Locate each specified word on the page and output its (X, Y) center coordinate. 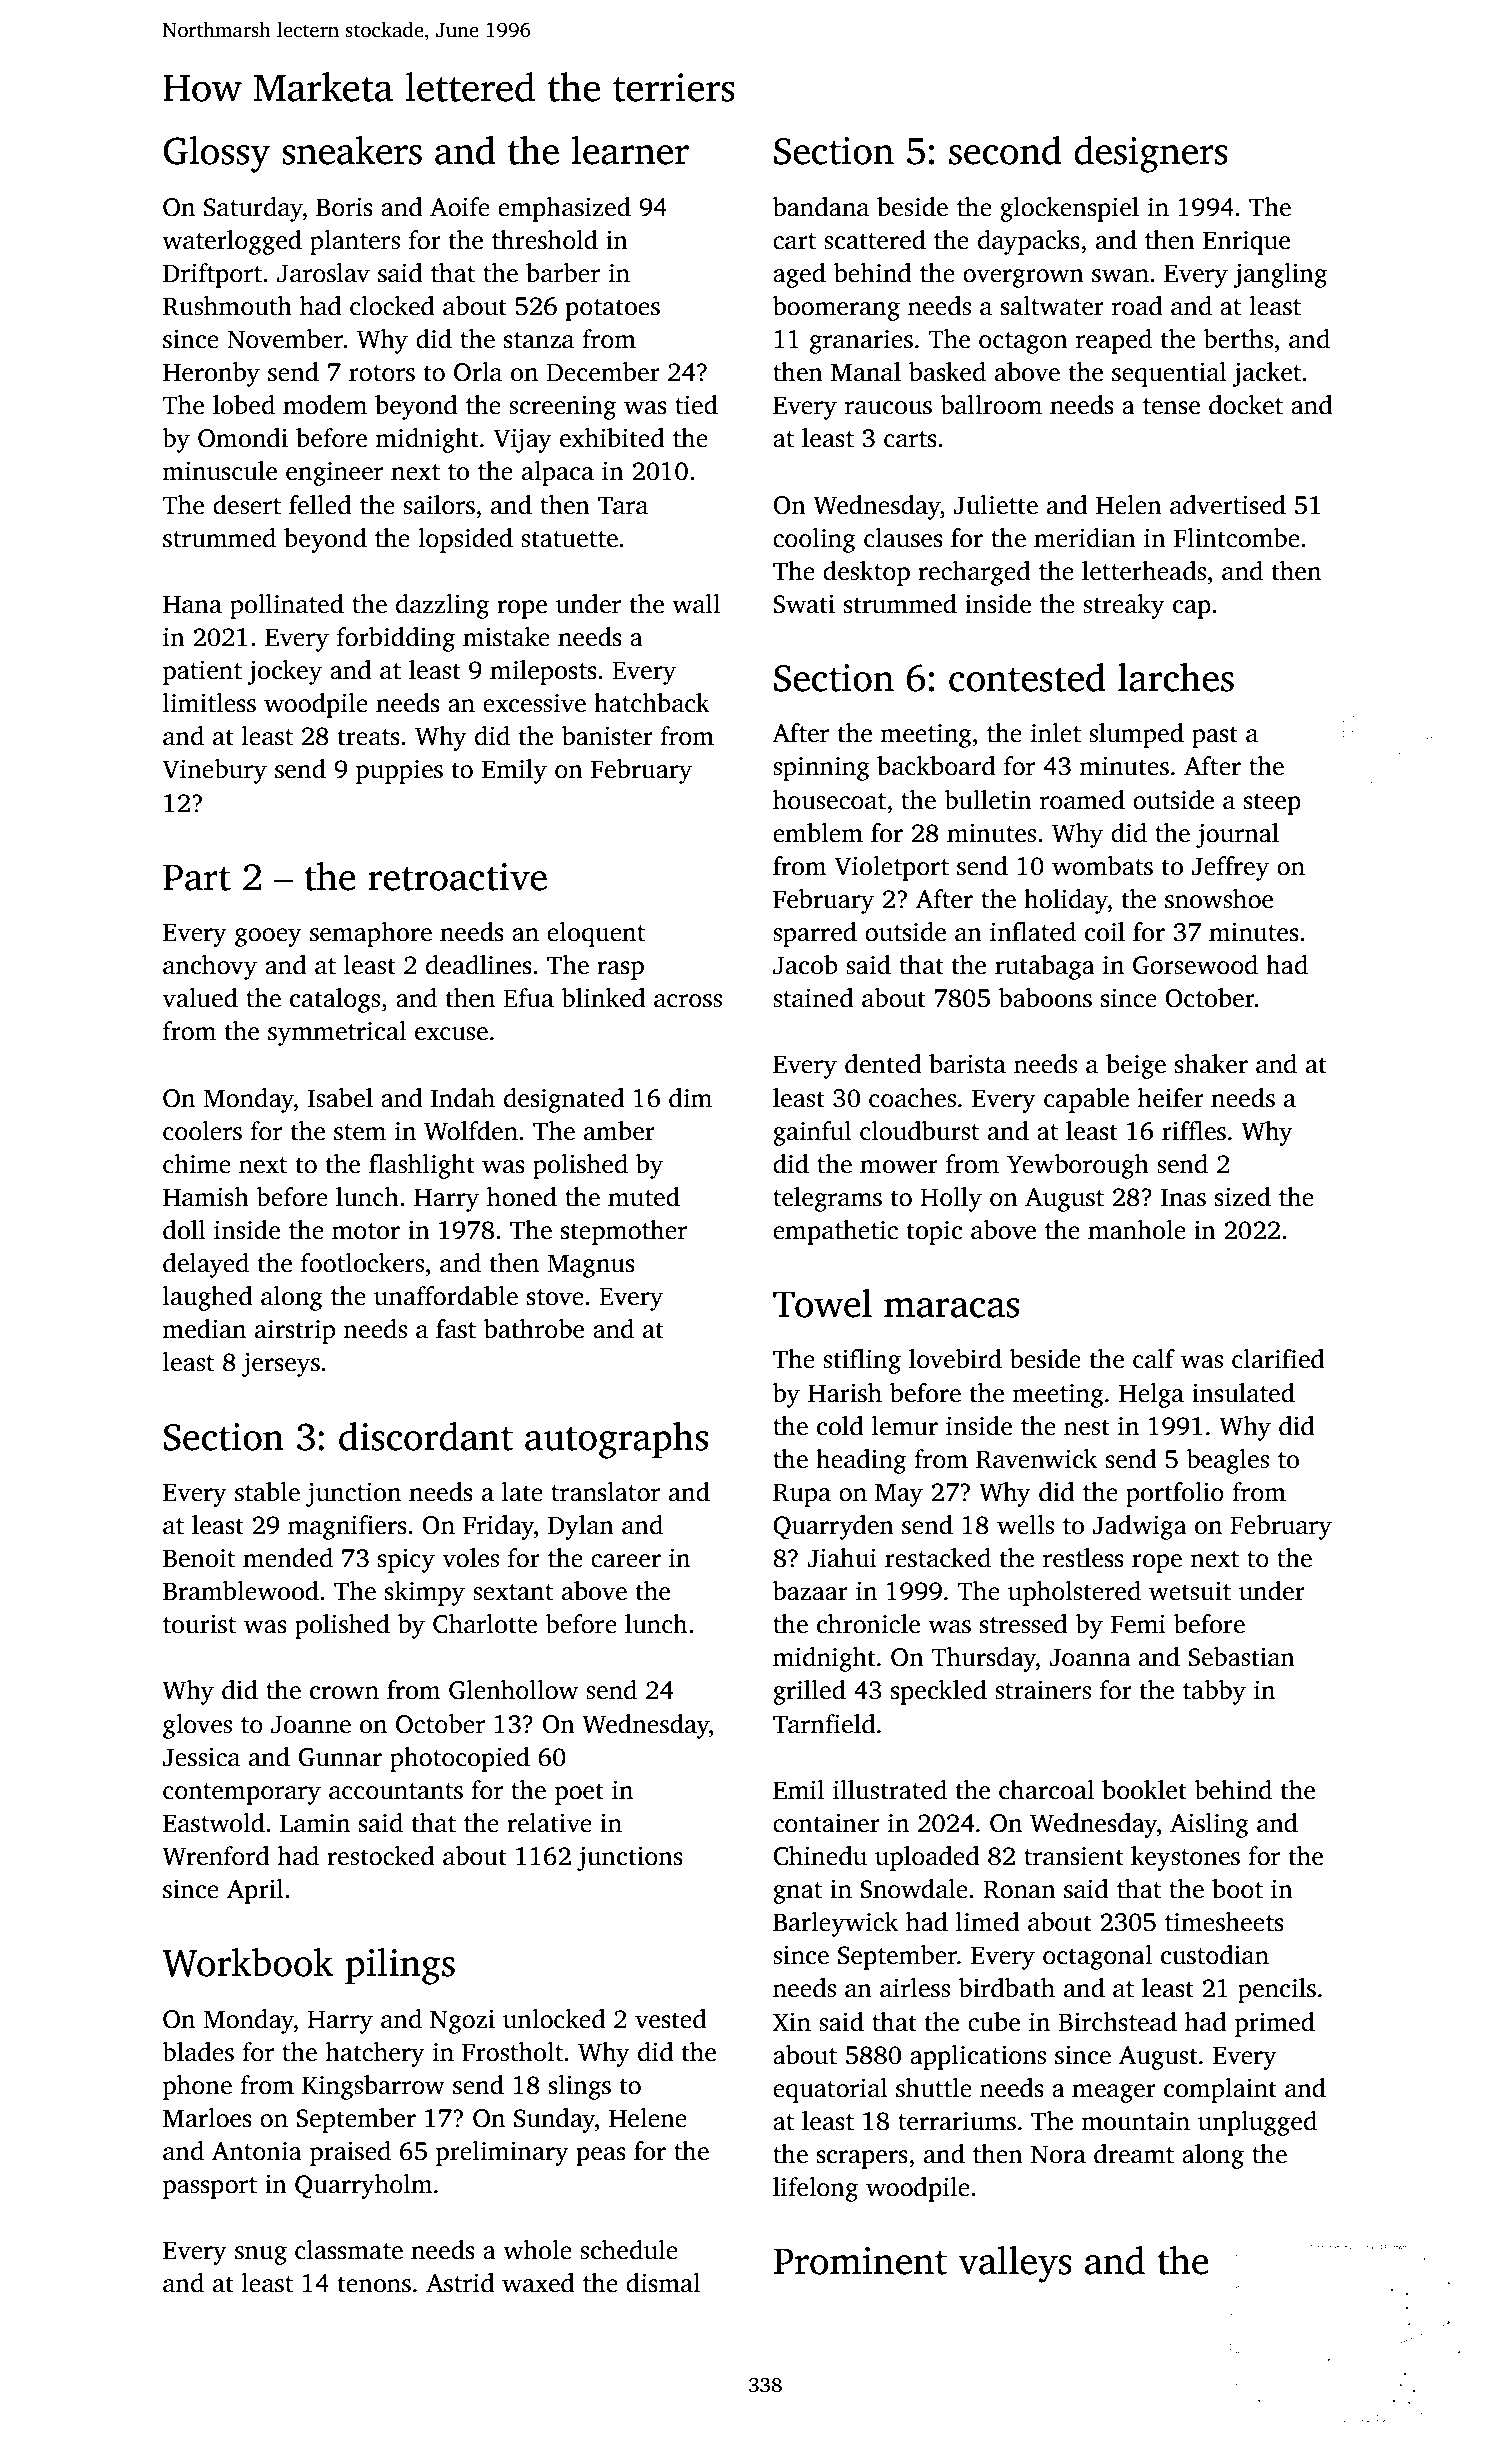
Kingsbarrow (373, 2087)
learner (630, 150)
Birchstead (1117, 2022)
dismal (663, 2283)
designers (1151, 154)
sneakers (352, 150)
